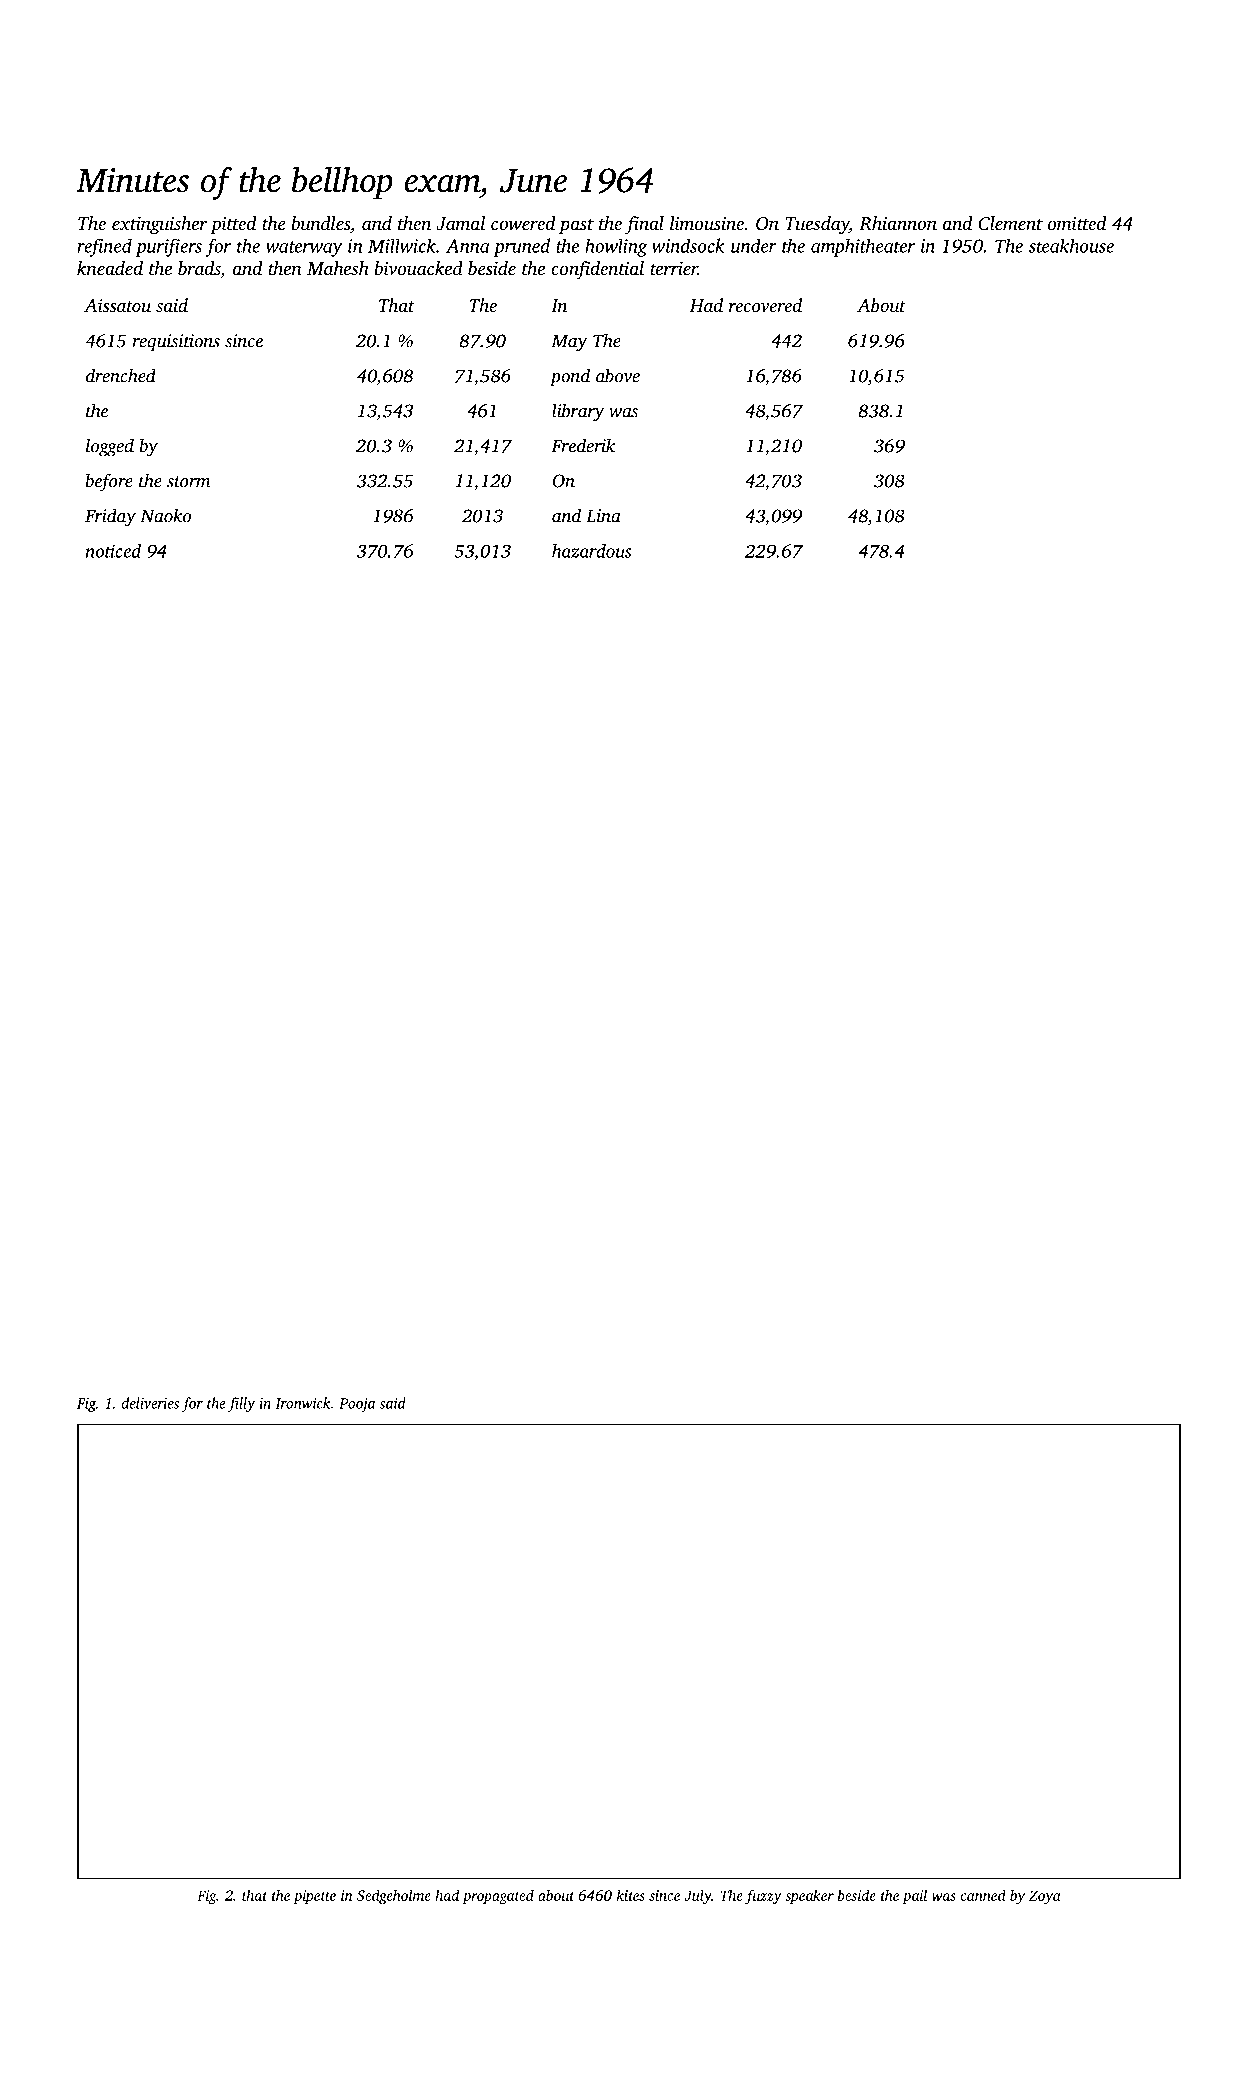  I want to click on filly, so click(241, 1404).
